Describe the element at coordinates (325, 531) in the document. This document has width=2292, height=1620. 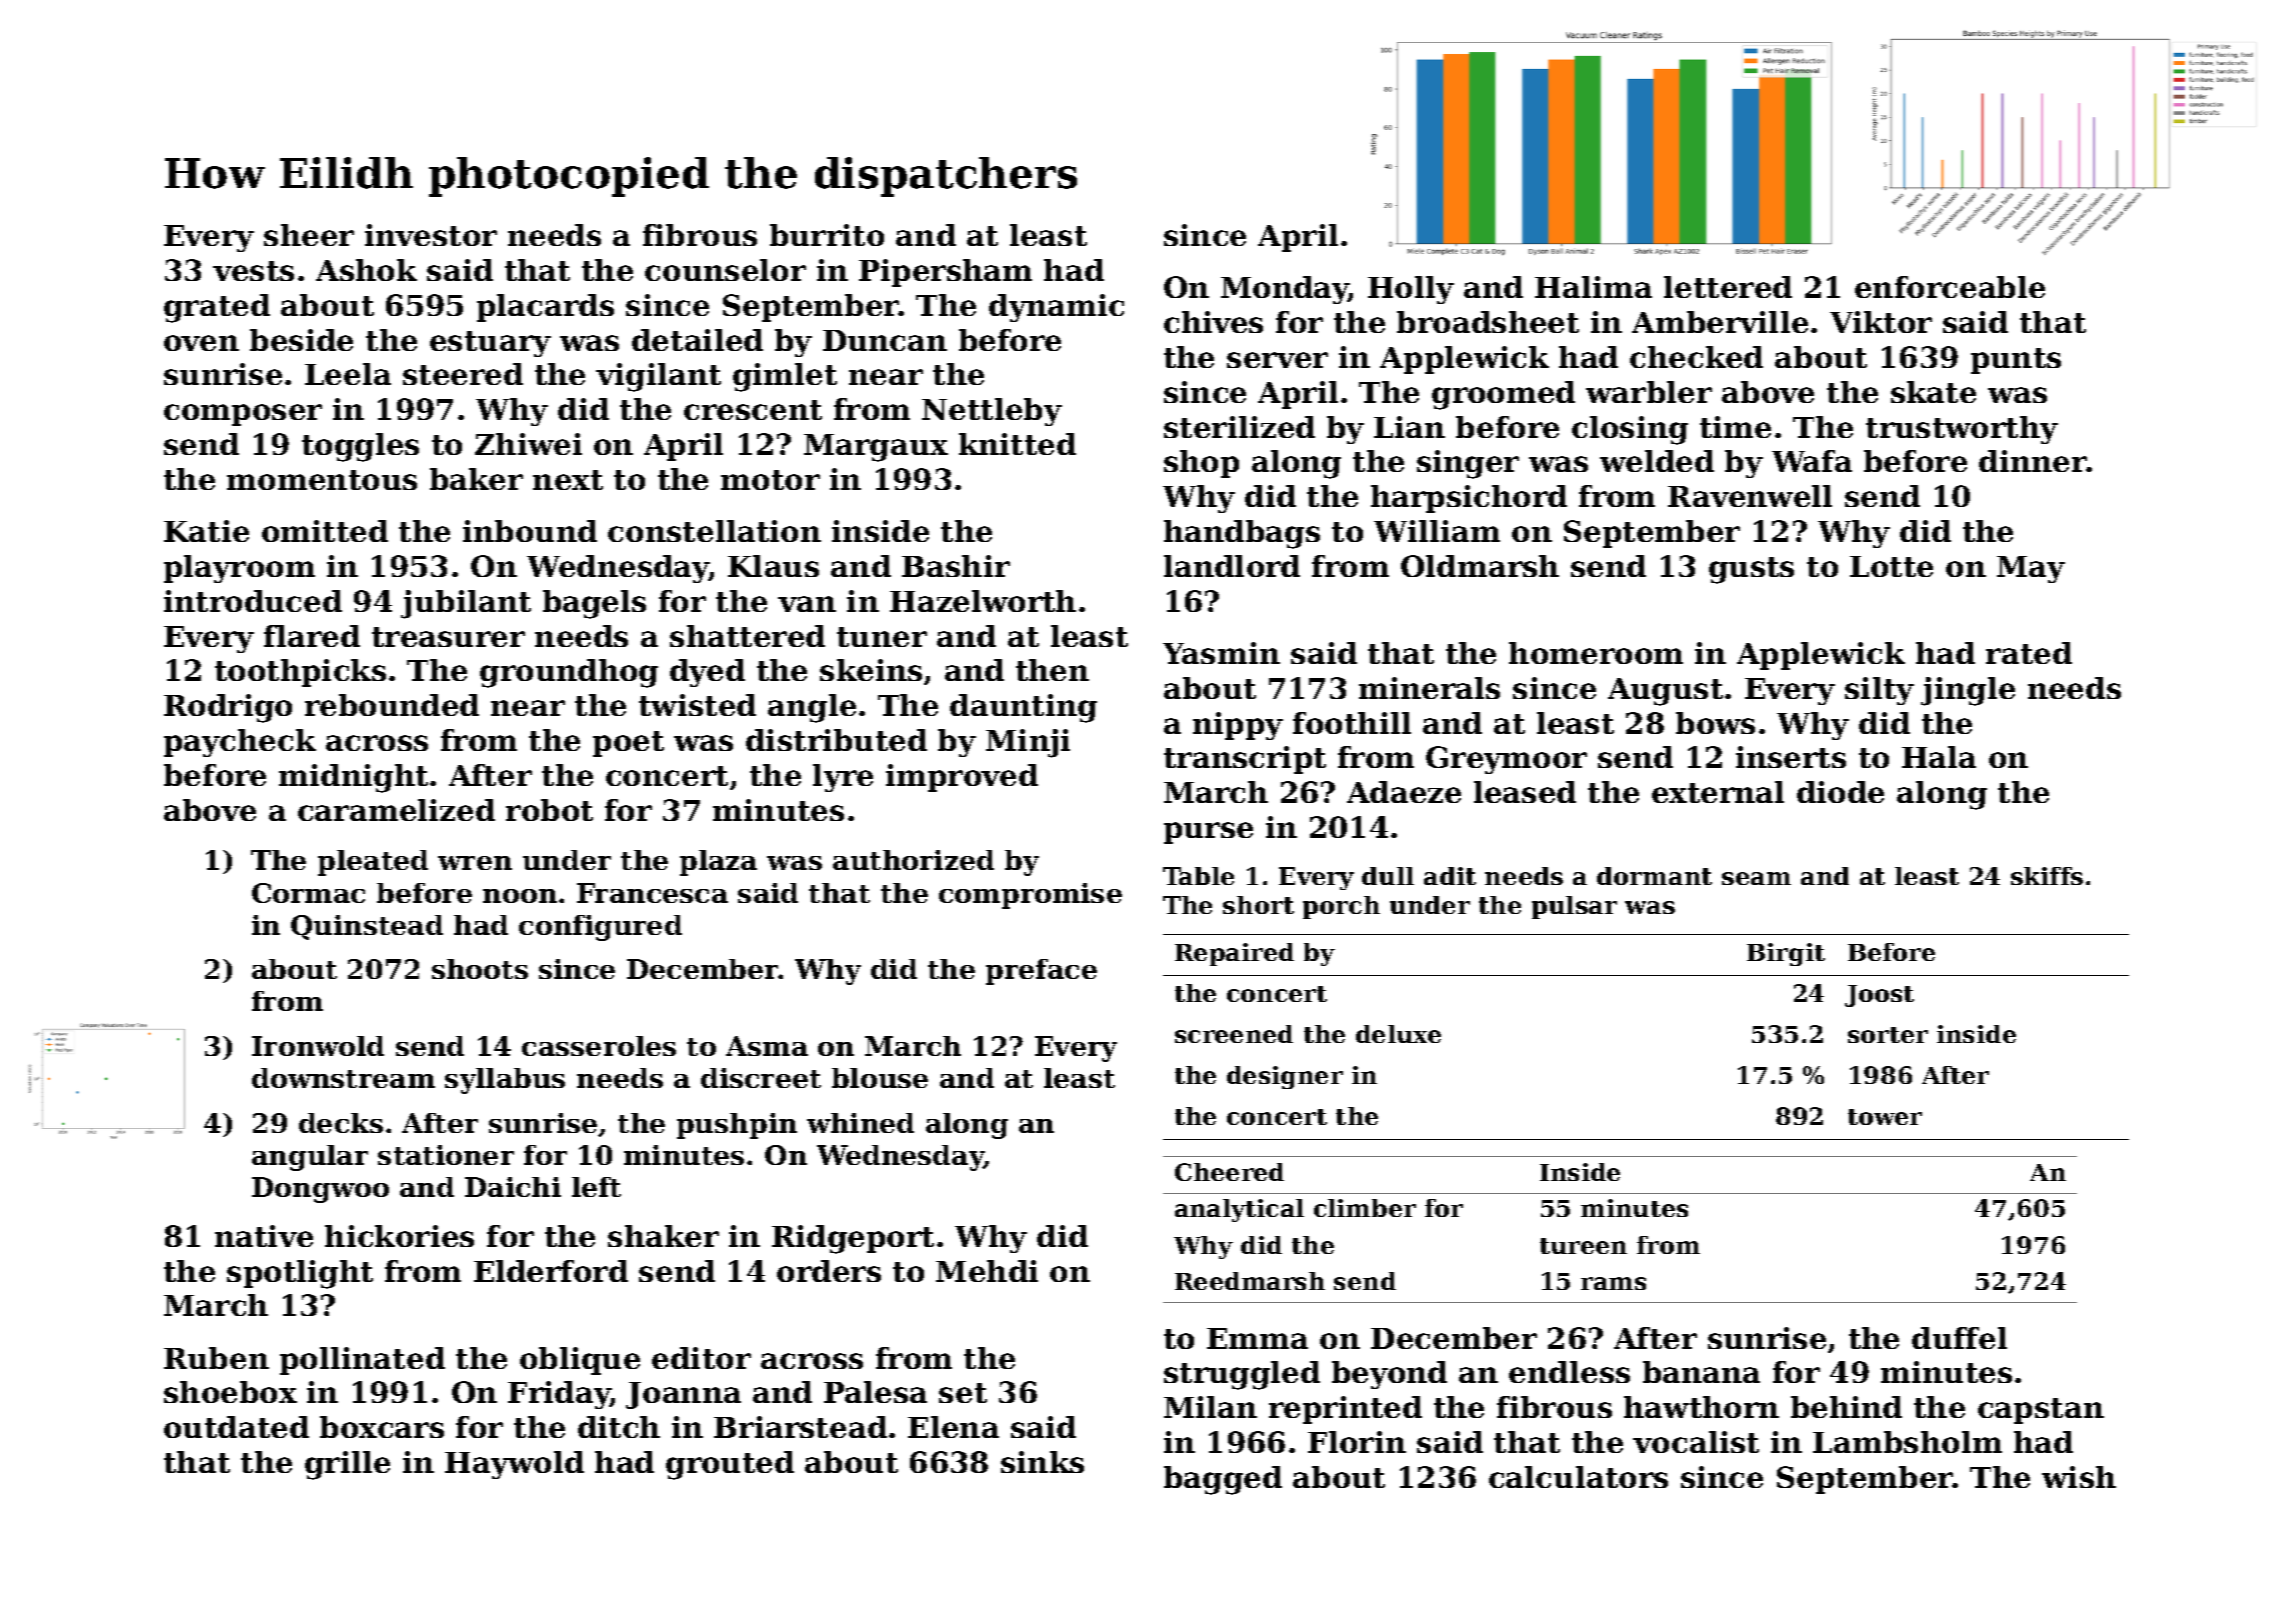
I see `omitted` at that location.
